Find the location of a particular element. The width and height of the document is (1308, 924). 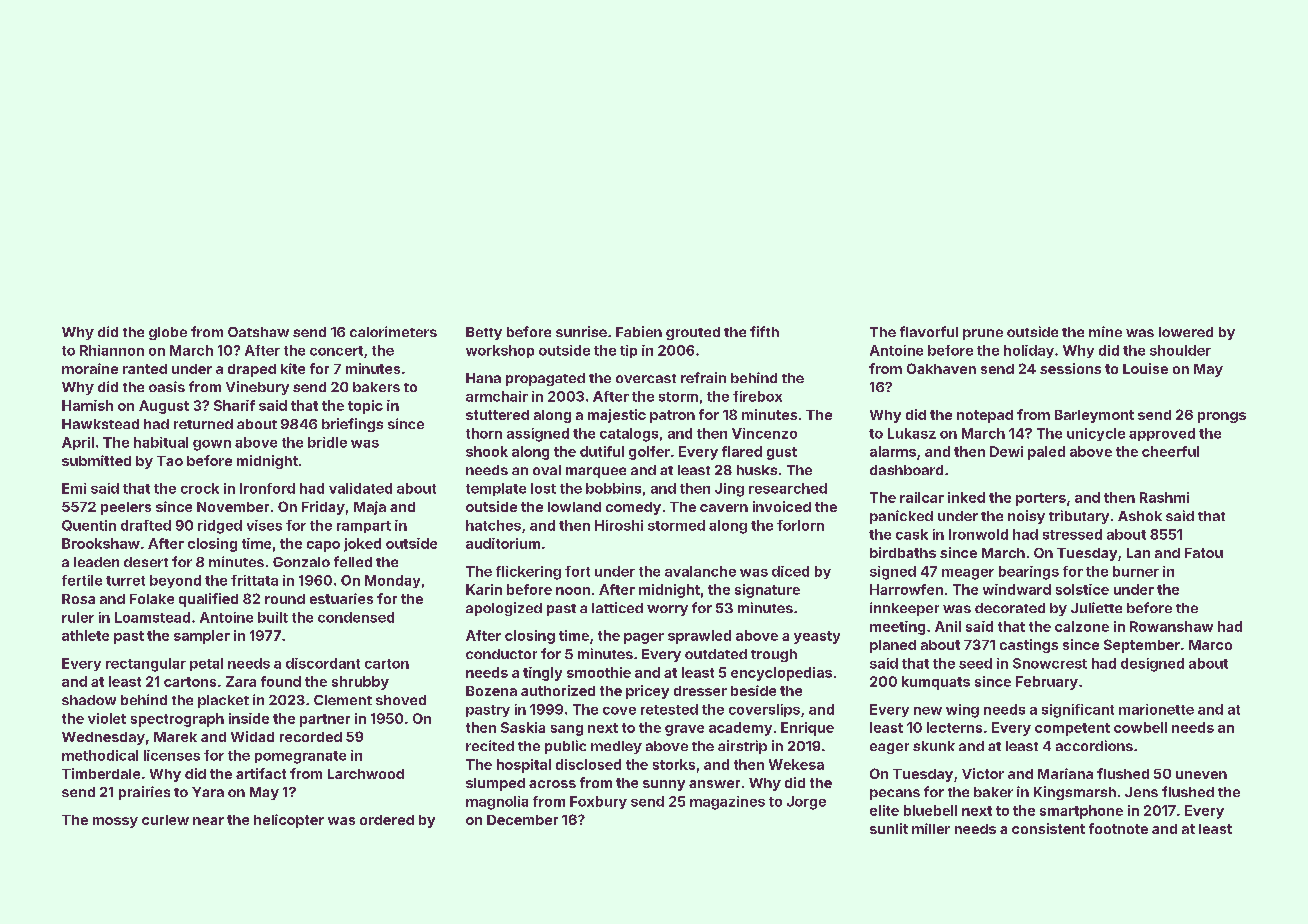

globe is located at coordinates (168, 333).
